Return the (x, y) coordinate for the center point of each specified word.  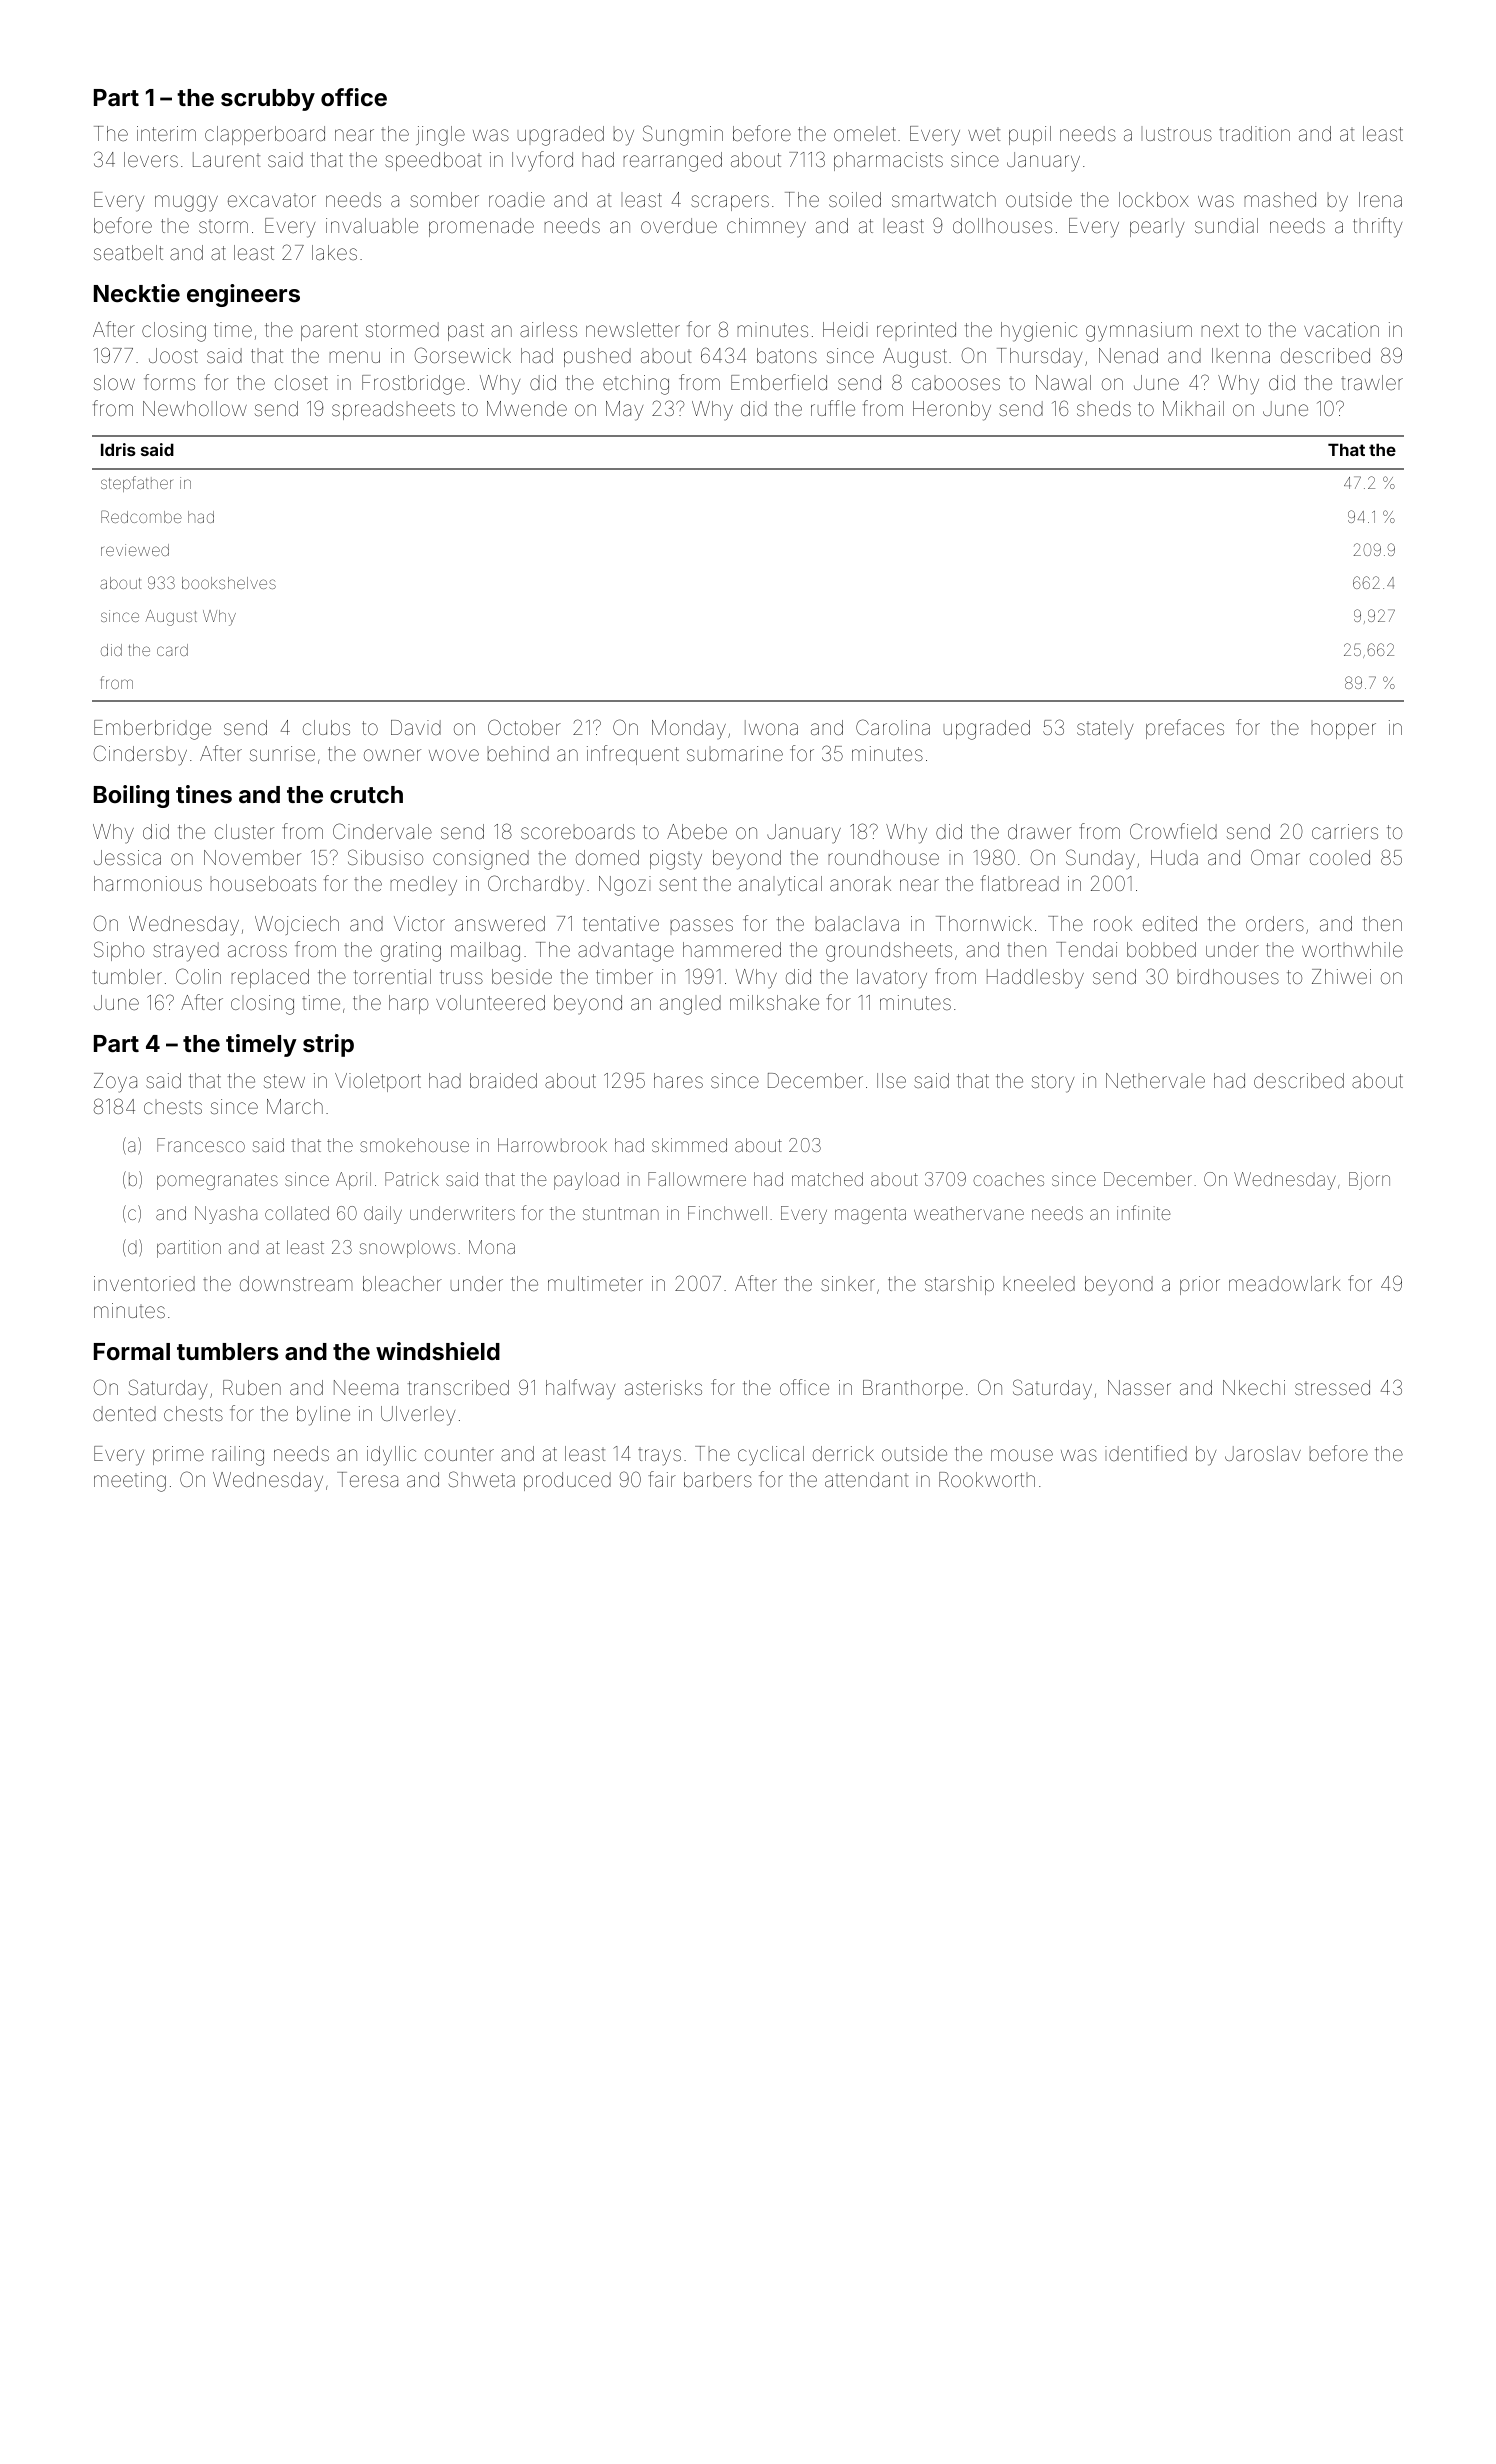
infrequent (633, 755)
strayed (186, 952)
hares (678, 1080)
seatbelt (128, 252)
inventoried (144, 1283)
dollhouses (1002, 225)
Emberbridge (152, 730)
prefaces (1185, 729)
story (1053, 1083)
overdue (679, 225)
